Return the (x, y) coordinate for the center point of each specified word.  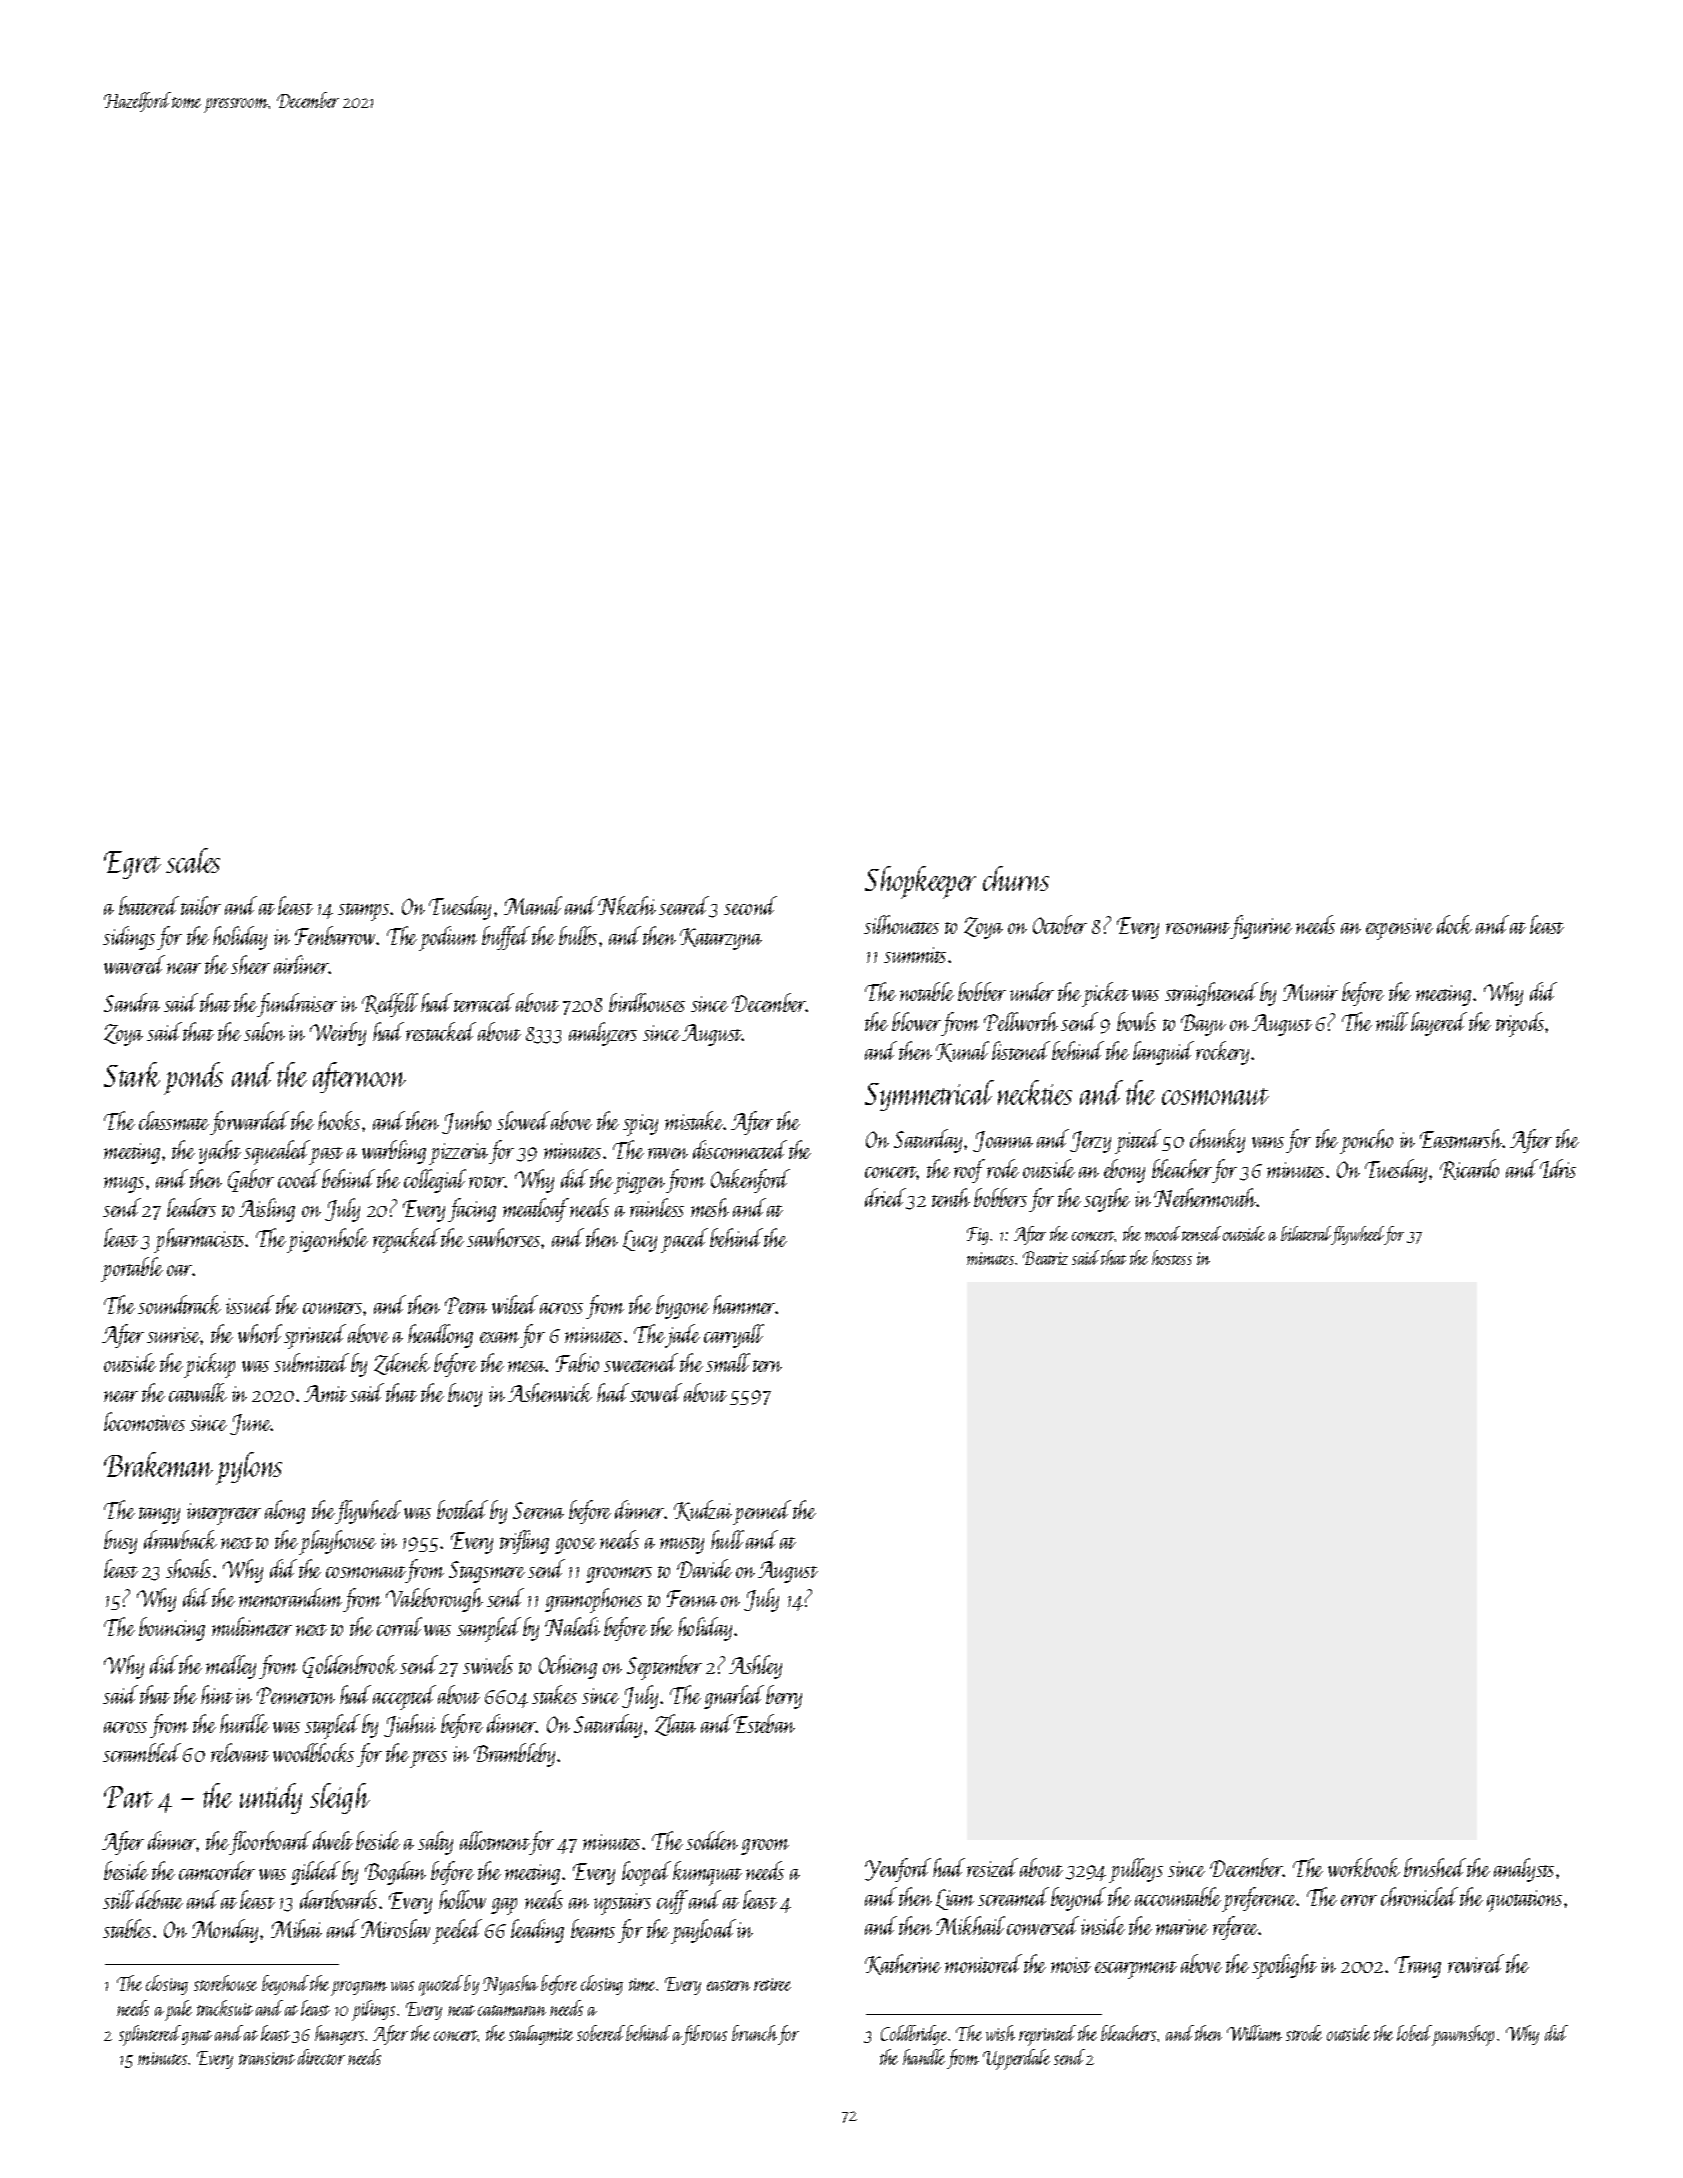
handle (924, 2057)
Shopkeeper (920, 882)
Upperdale (1016, 2059)
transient (267, 2058)
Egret (132, 865)
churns (1016, 878)
